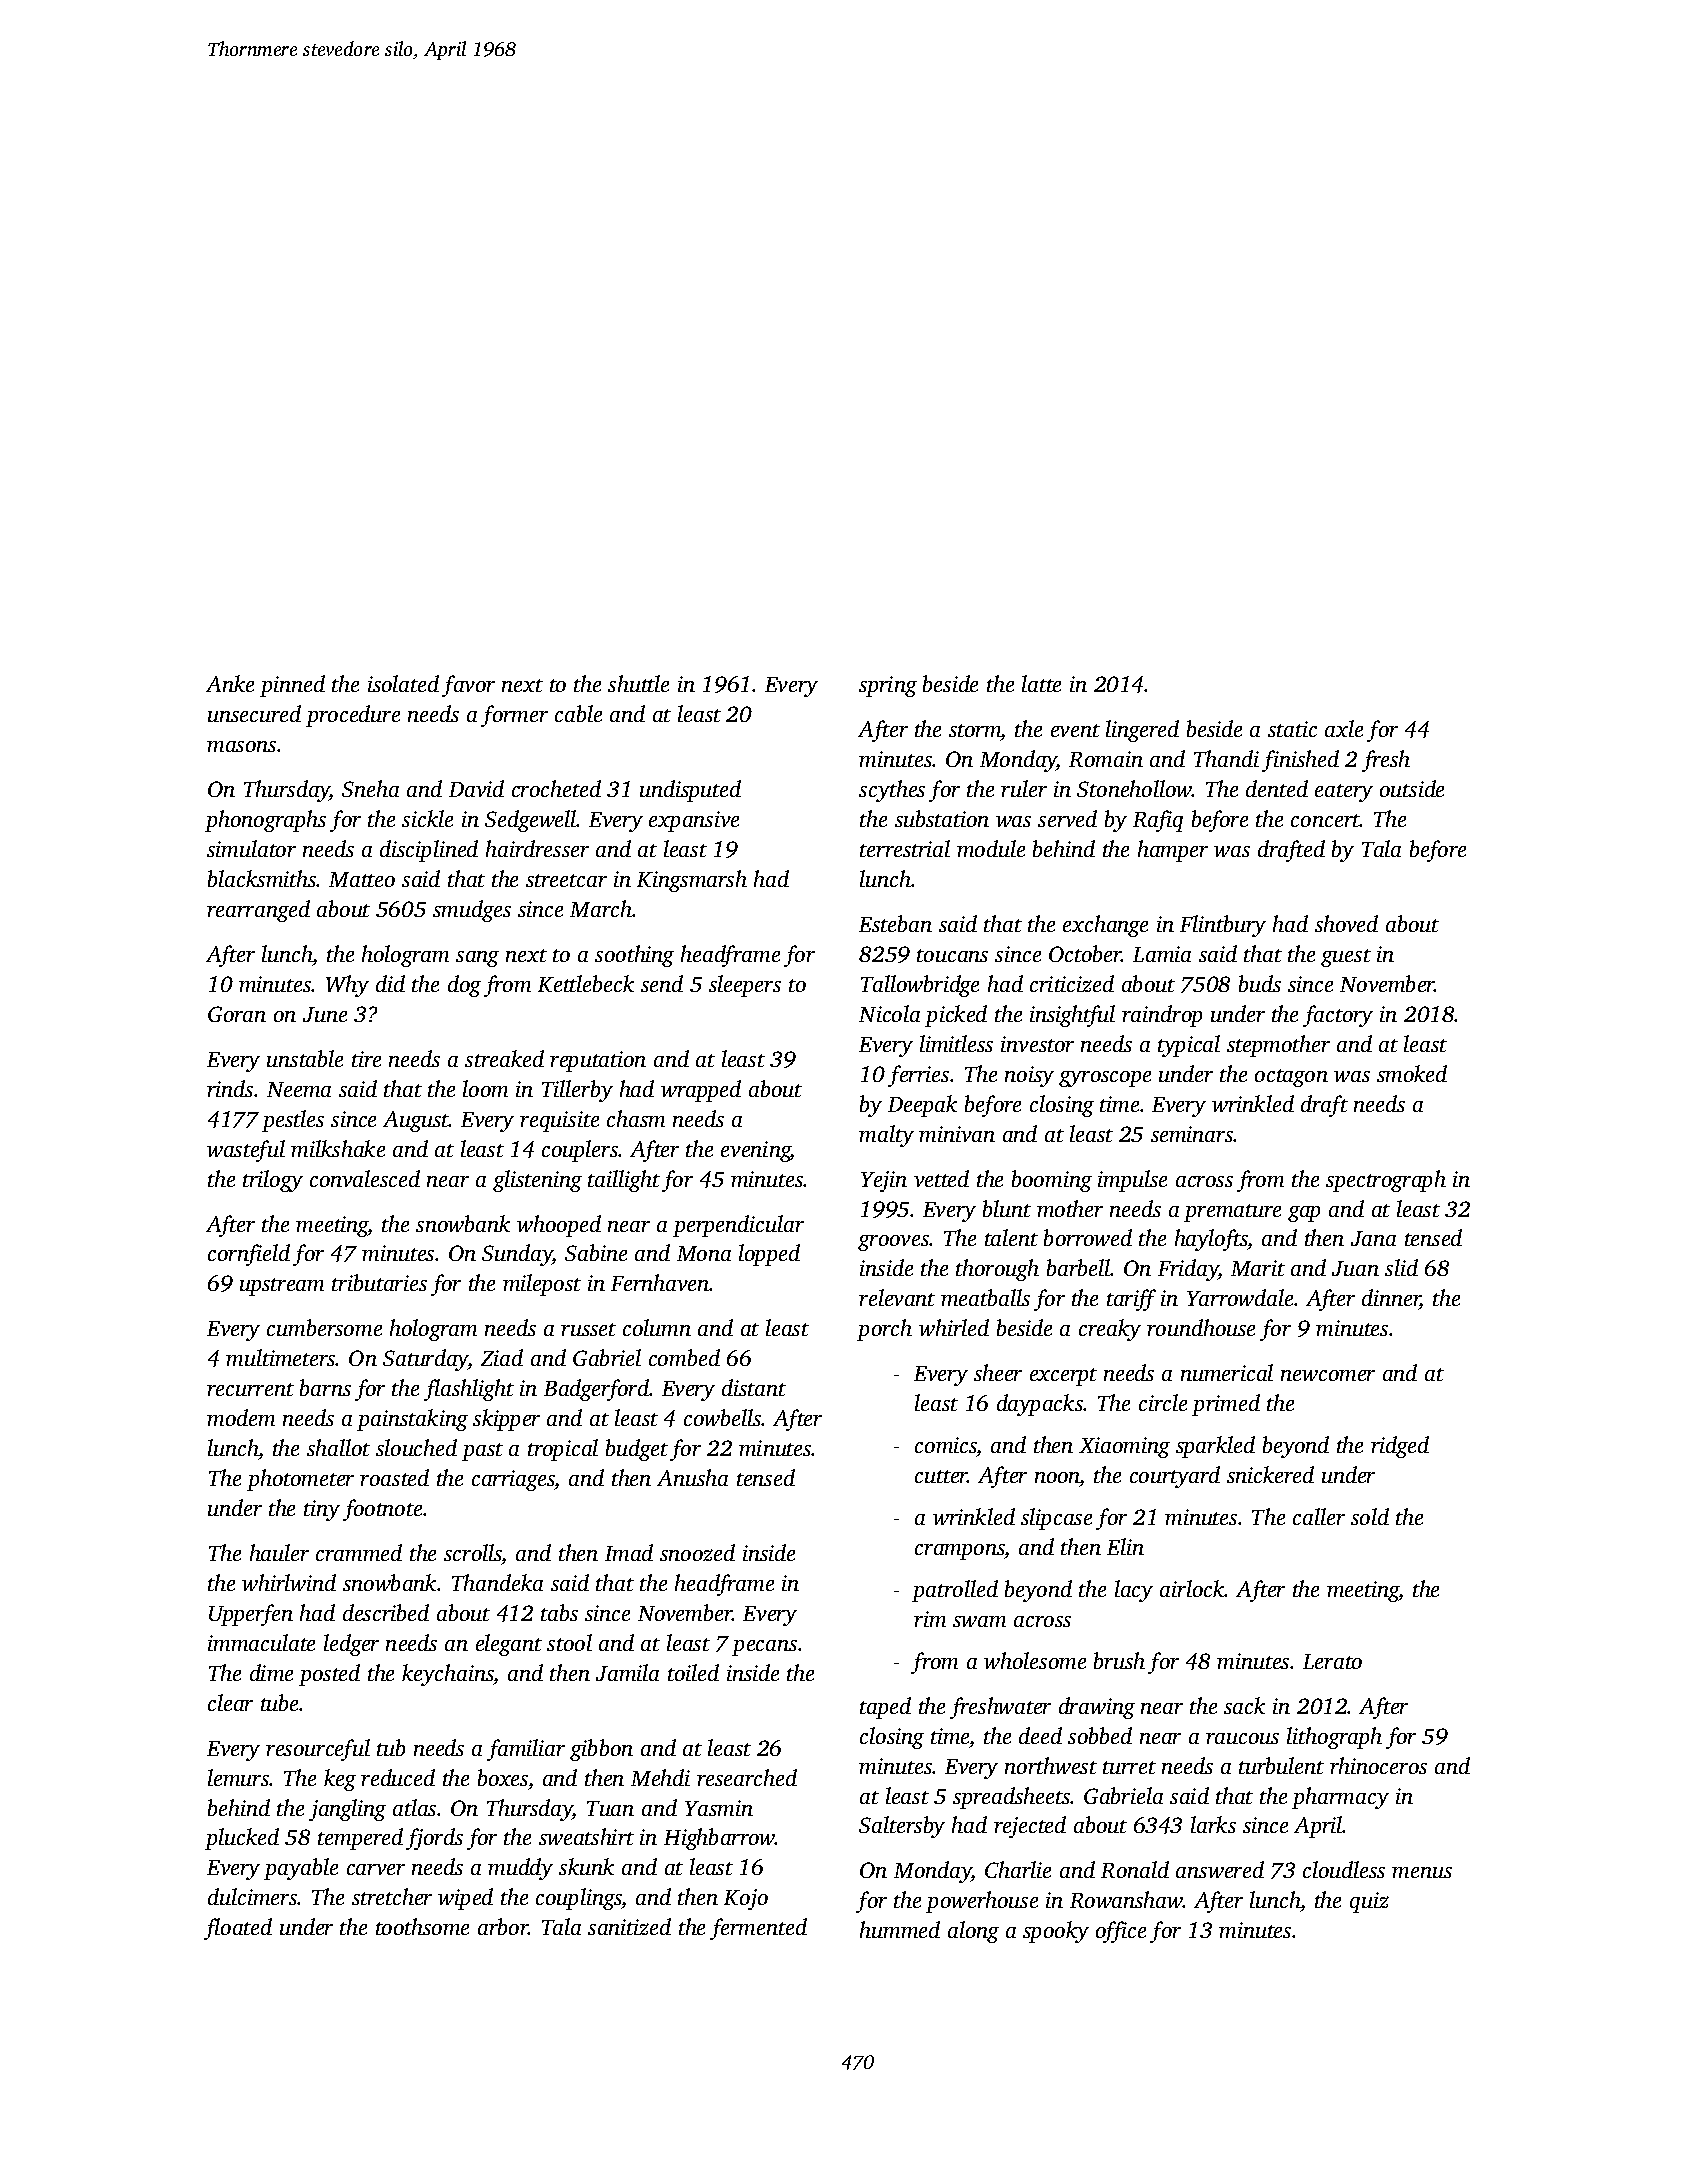 The image size is (1683, 2178). Describe the element at coordinates (769, 1255) in the screenshot. I see `lopped` at that location.
